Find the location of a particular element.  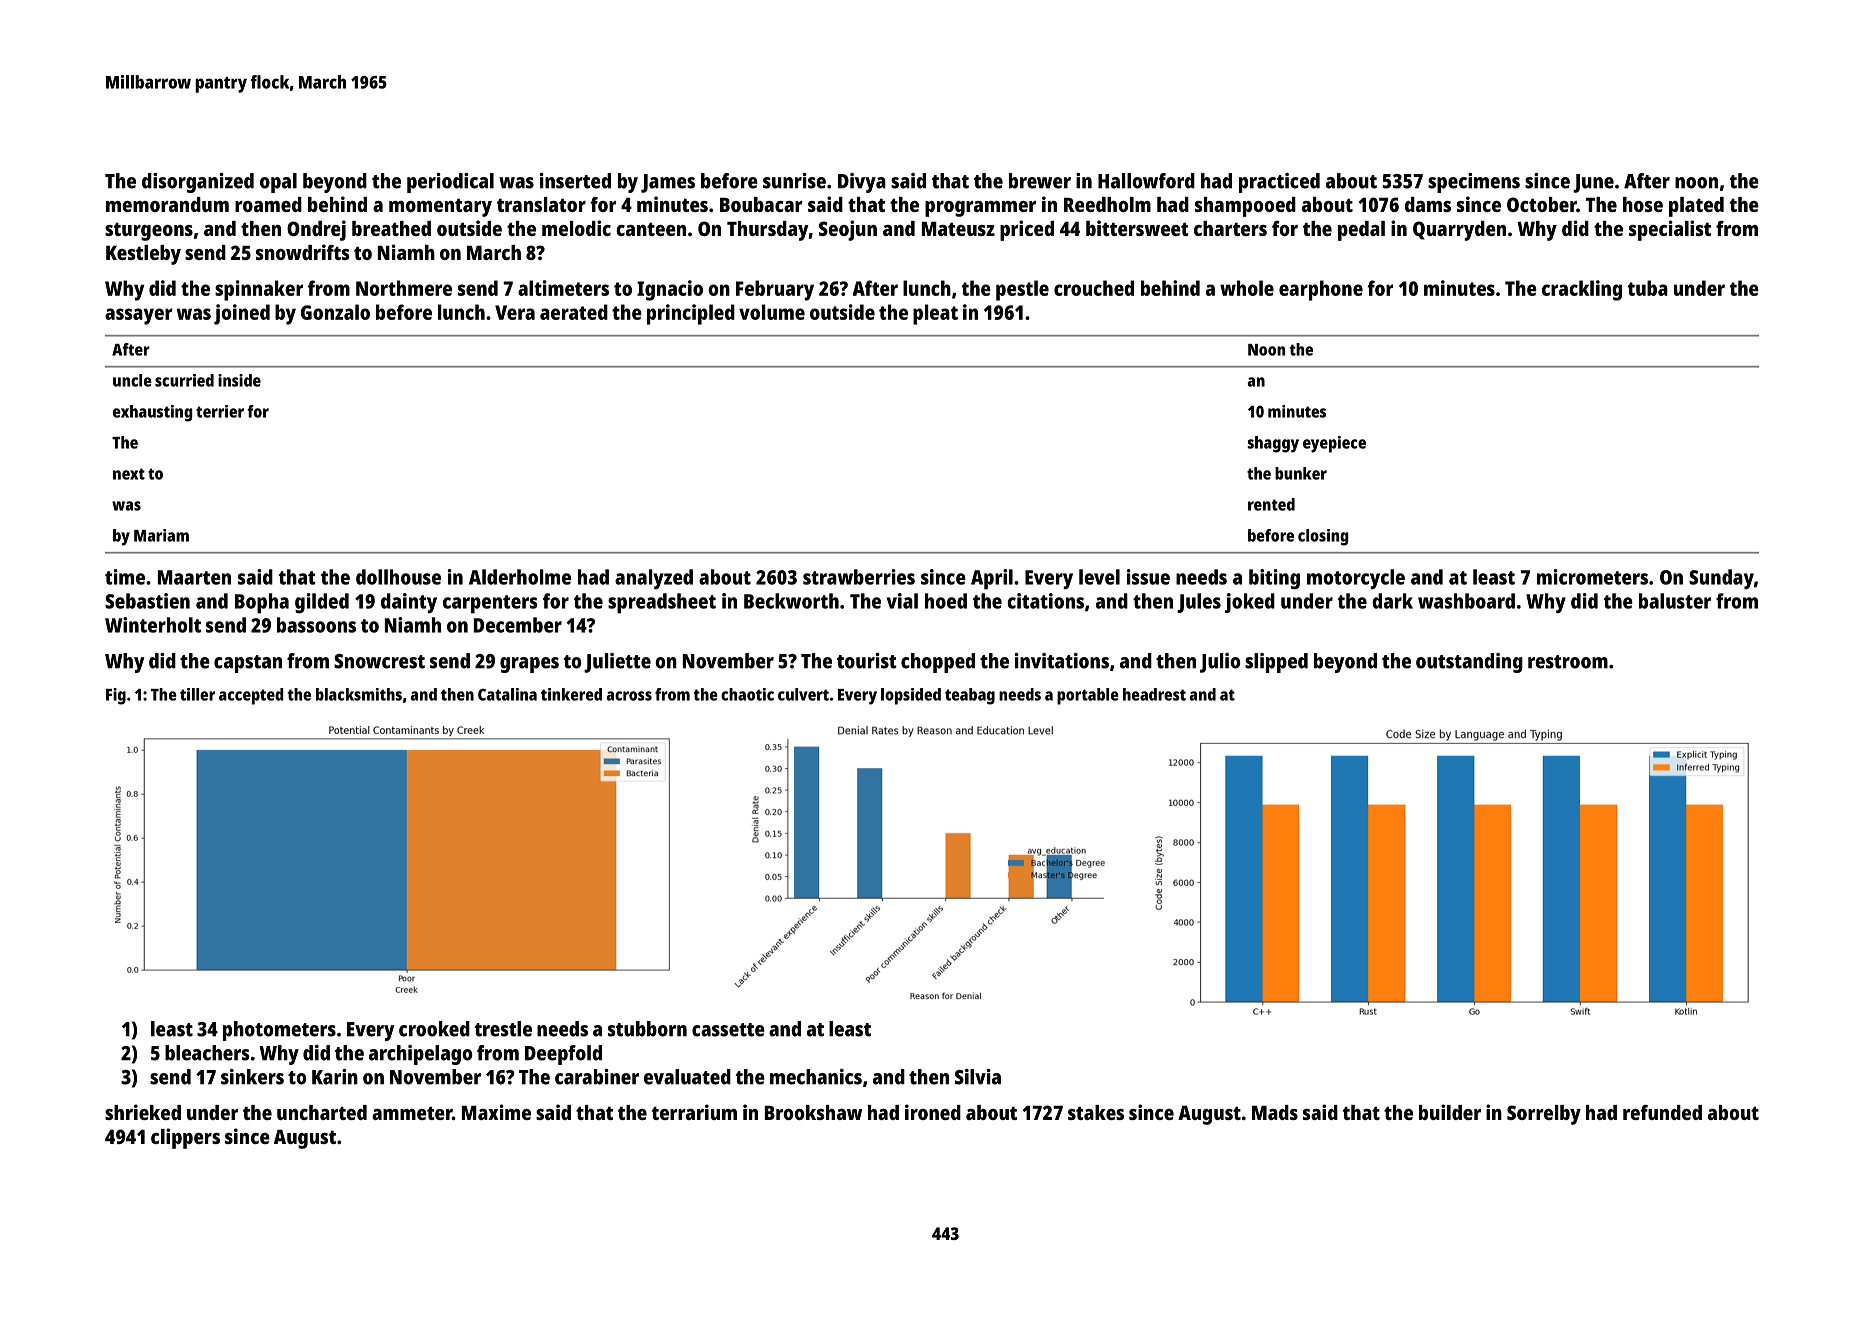

headrest is located at coordinates (1154, 694).
